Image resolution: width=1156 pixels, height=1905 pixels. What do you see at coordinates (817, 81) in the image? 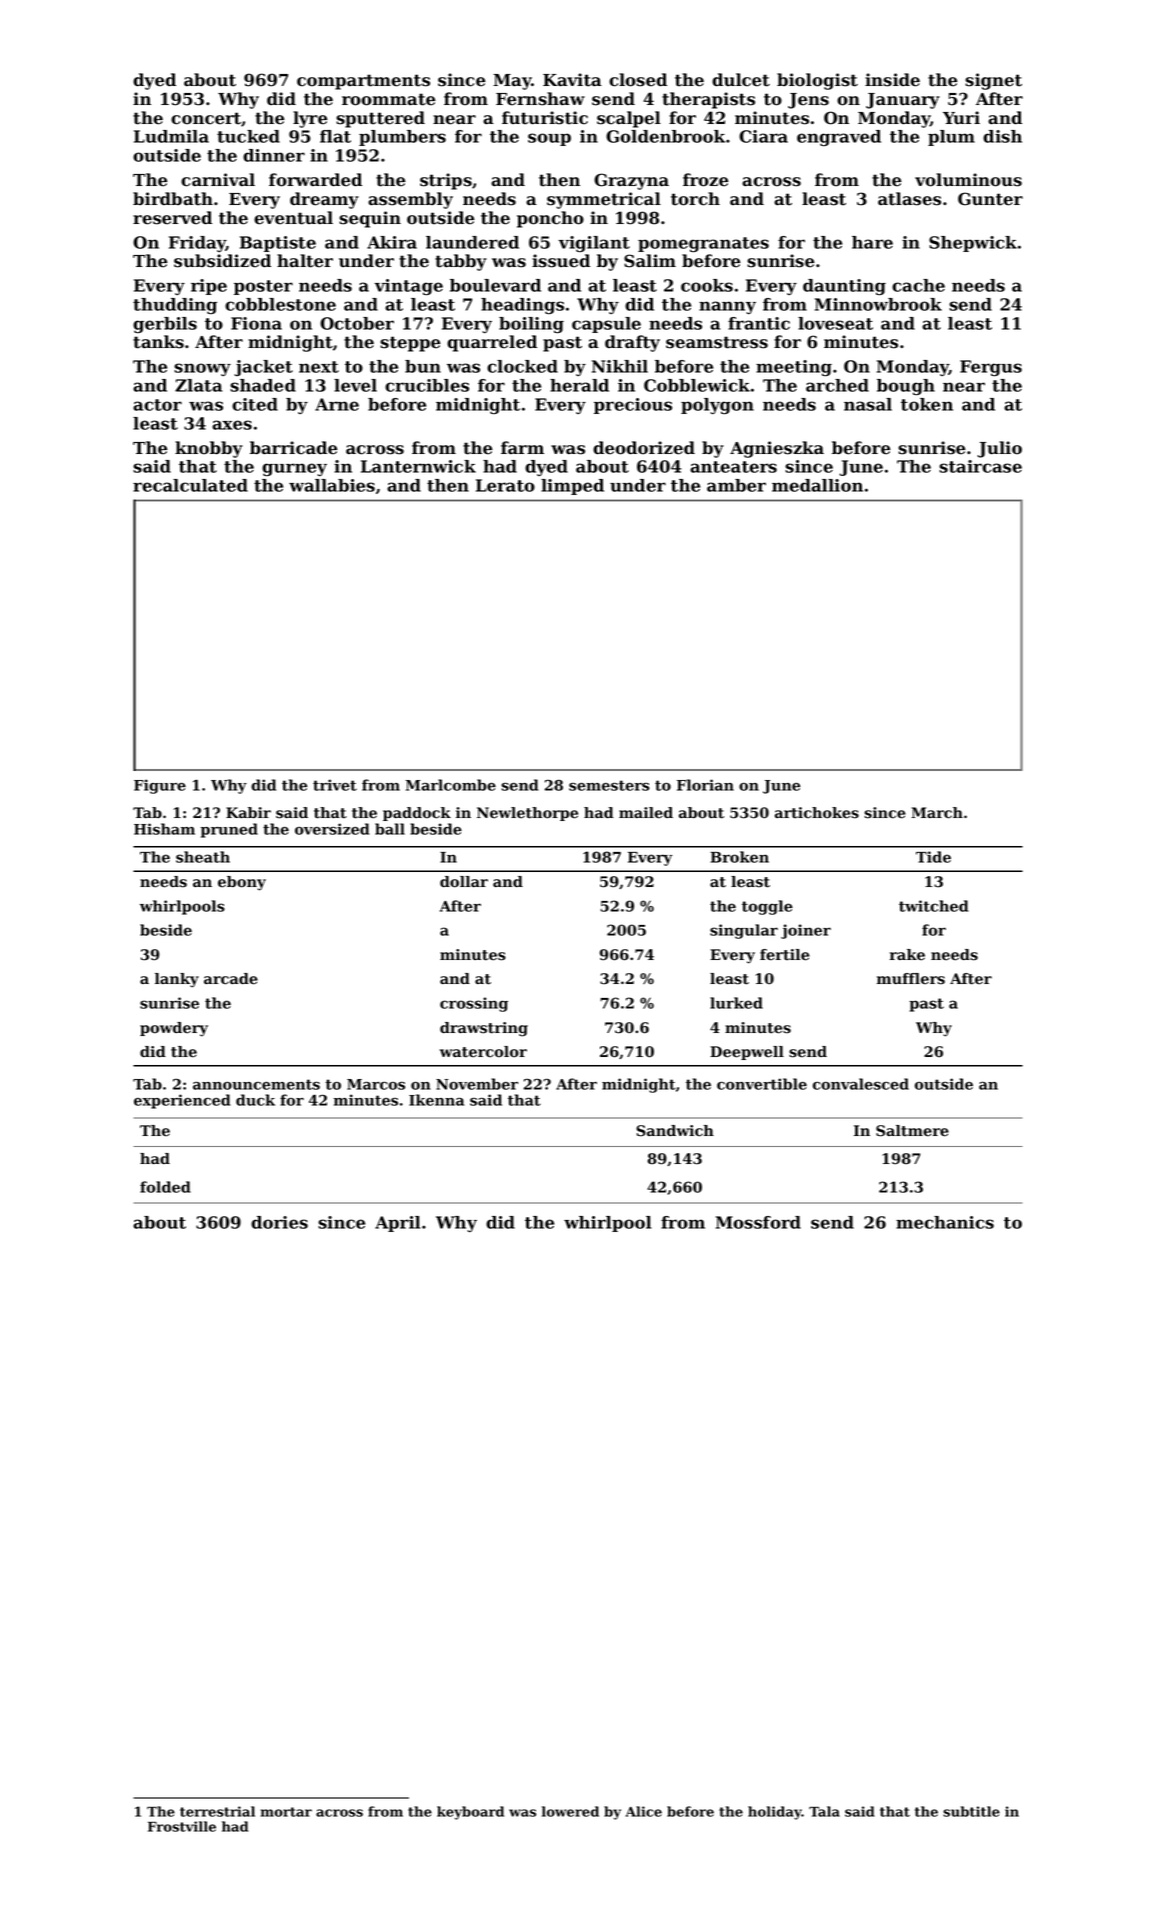
I see `biologist` at bounding box center [817, 81].
